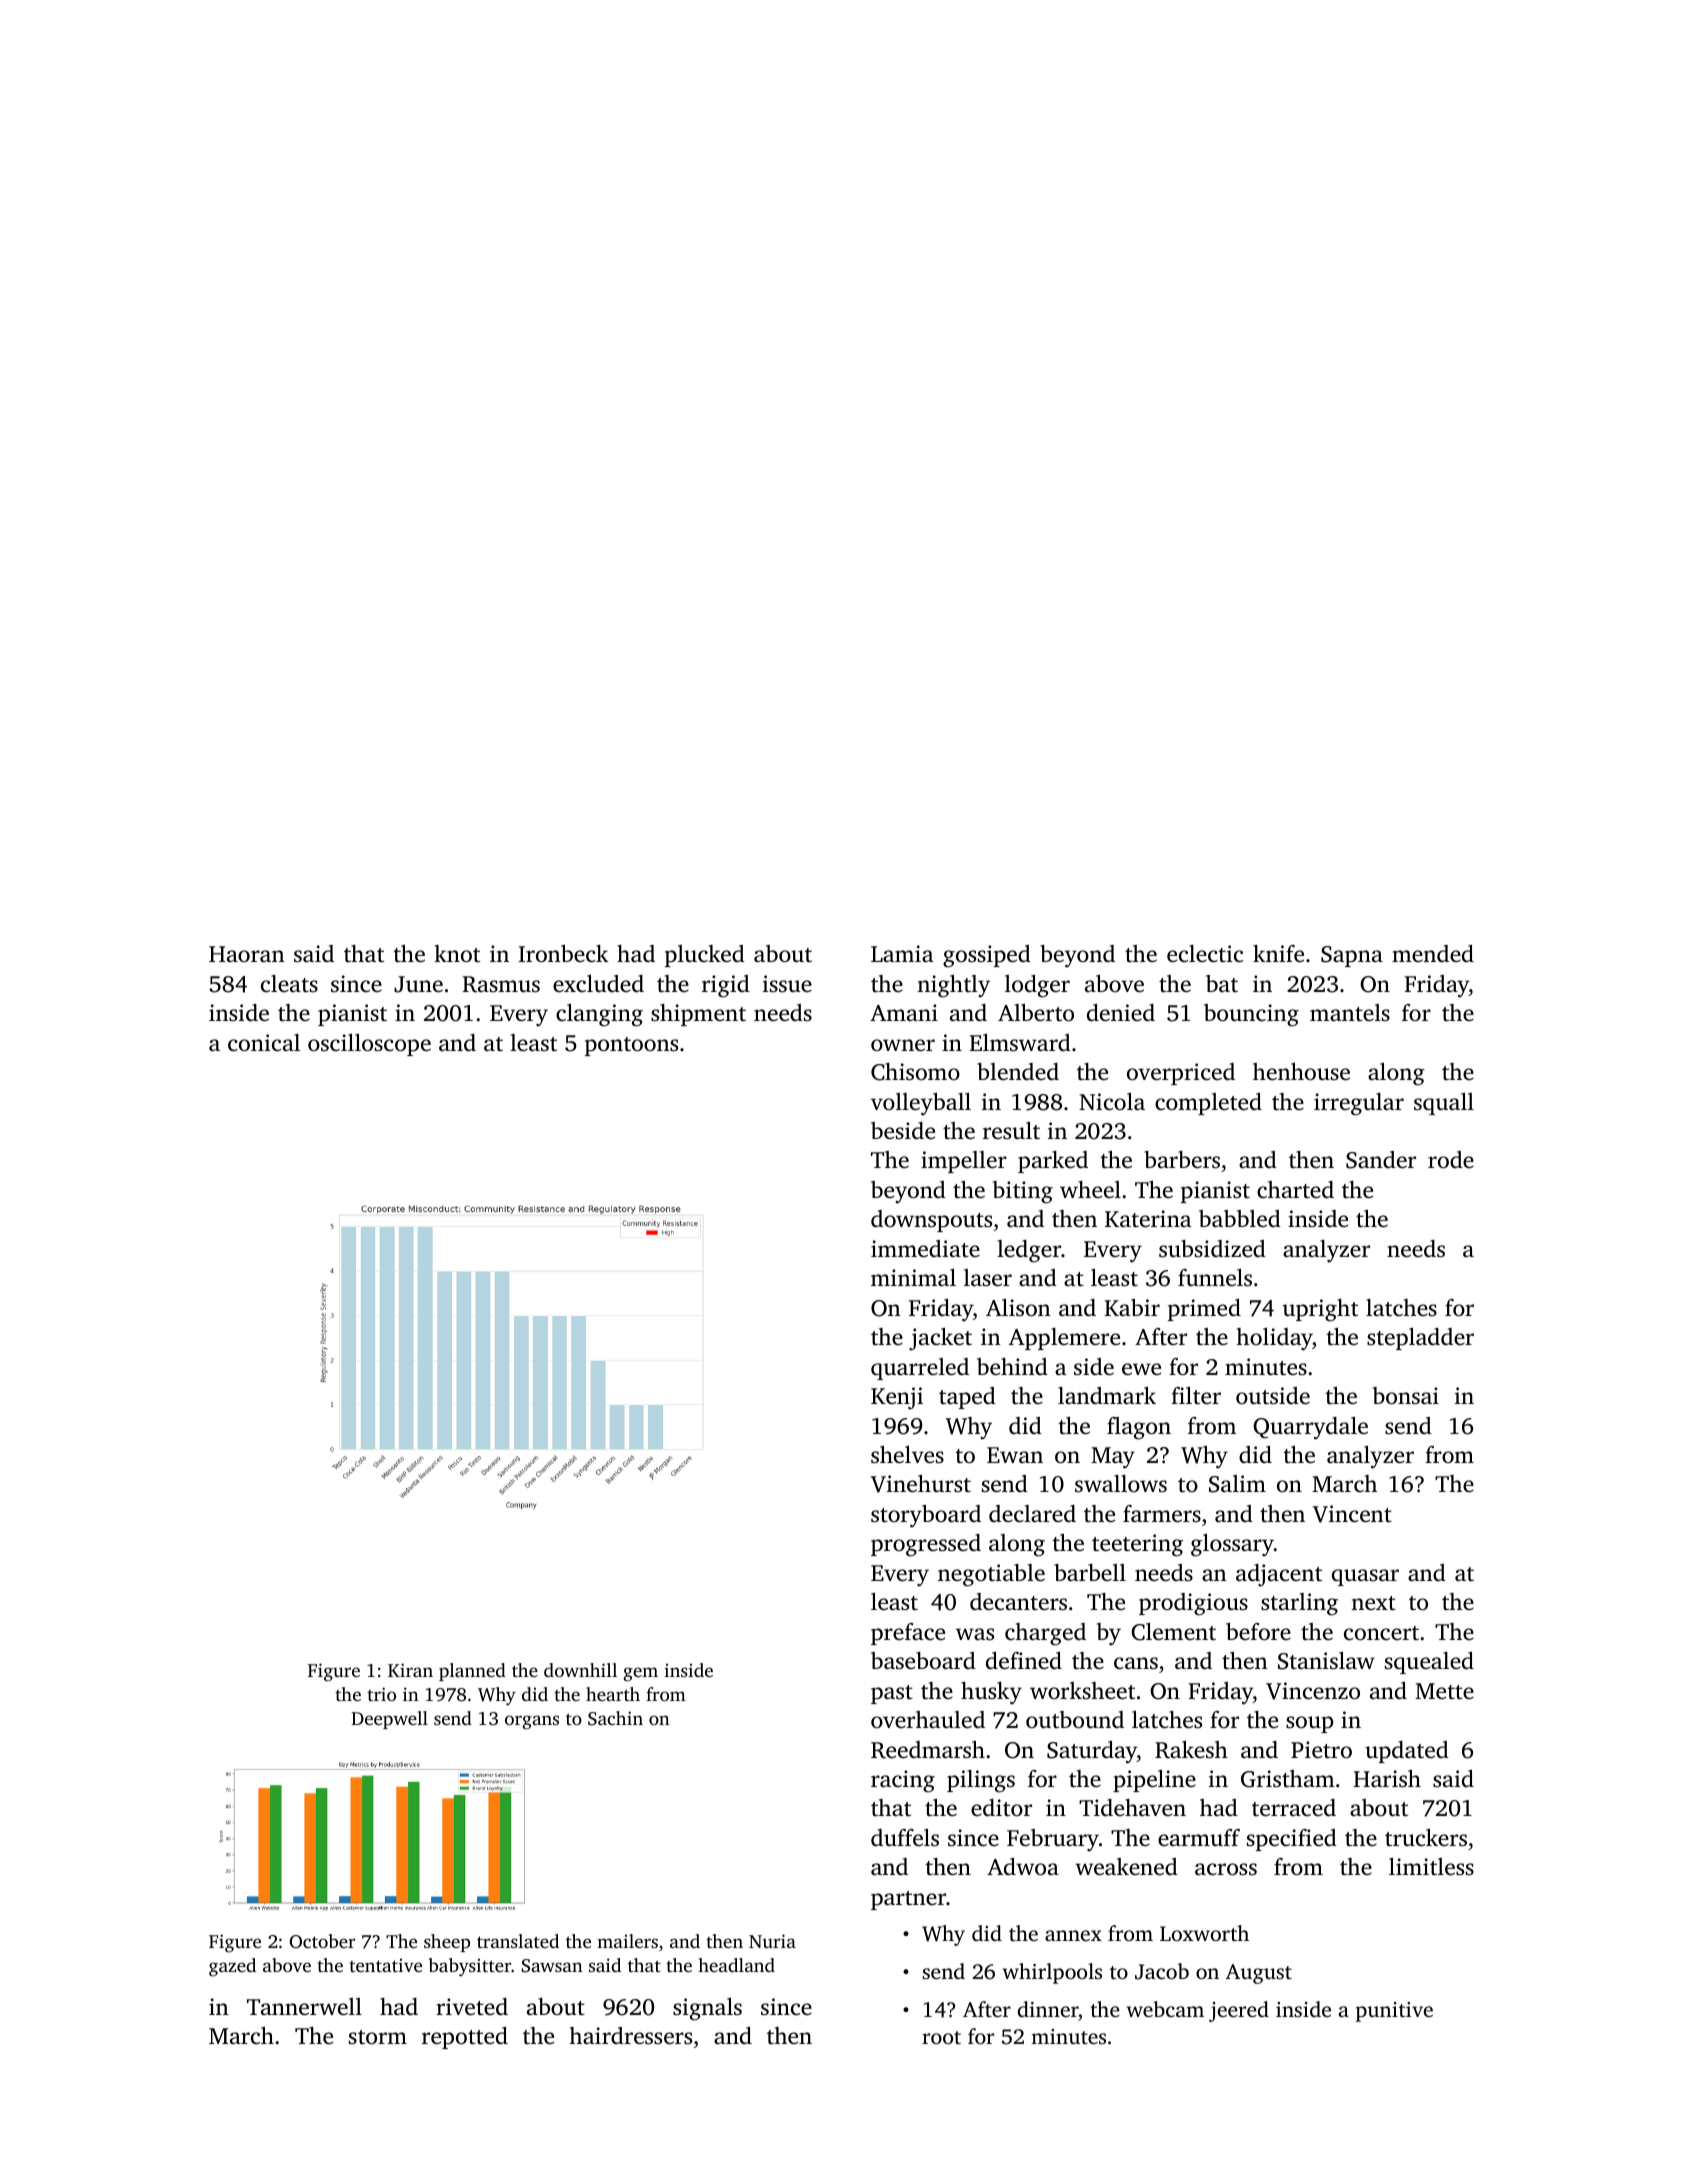 The width and height of the document is (1683, 2178). Describe the element at coordinates (902, 953) in the document. I see `Lamia` at that location.
